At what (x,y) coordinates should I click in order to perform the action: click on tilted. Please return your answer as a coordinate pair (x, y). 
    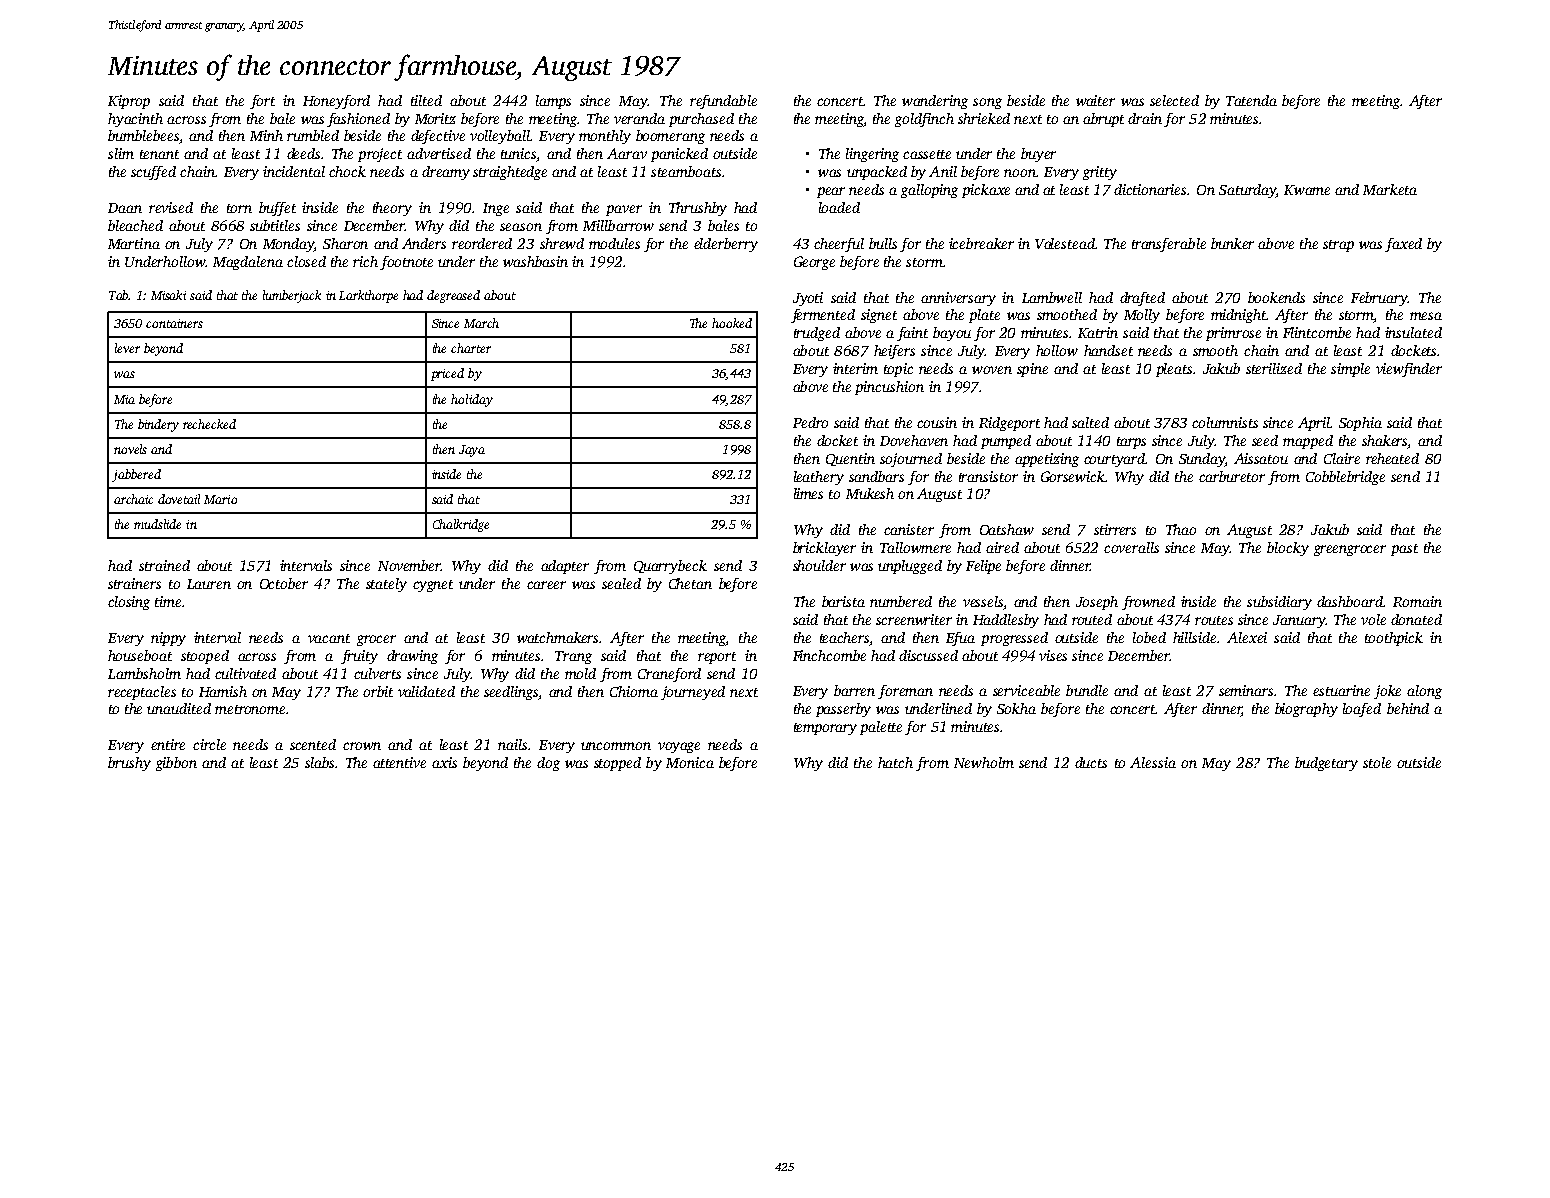
    Looking at the image, I should click on (426, 100).
